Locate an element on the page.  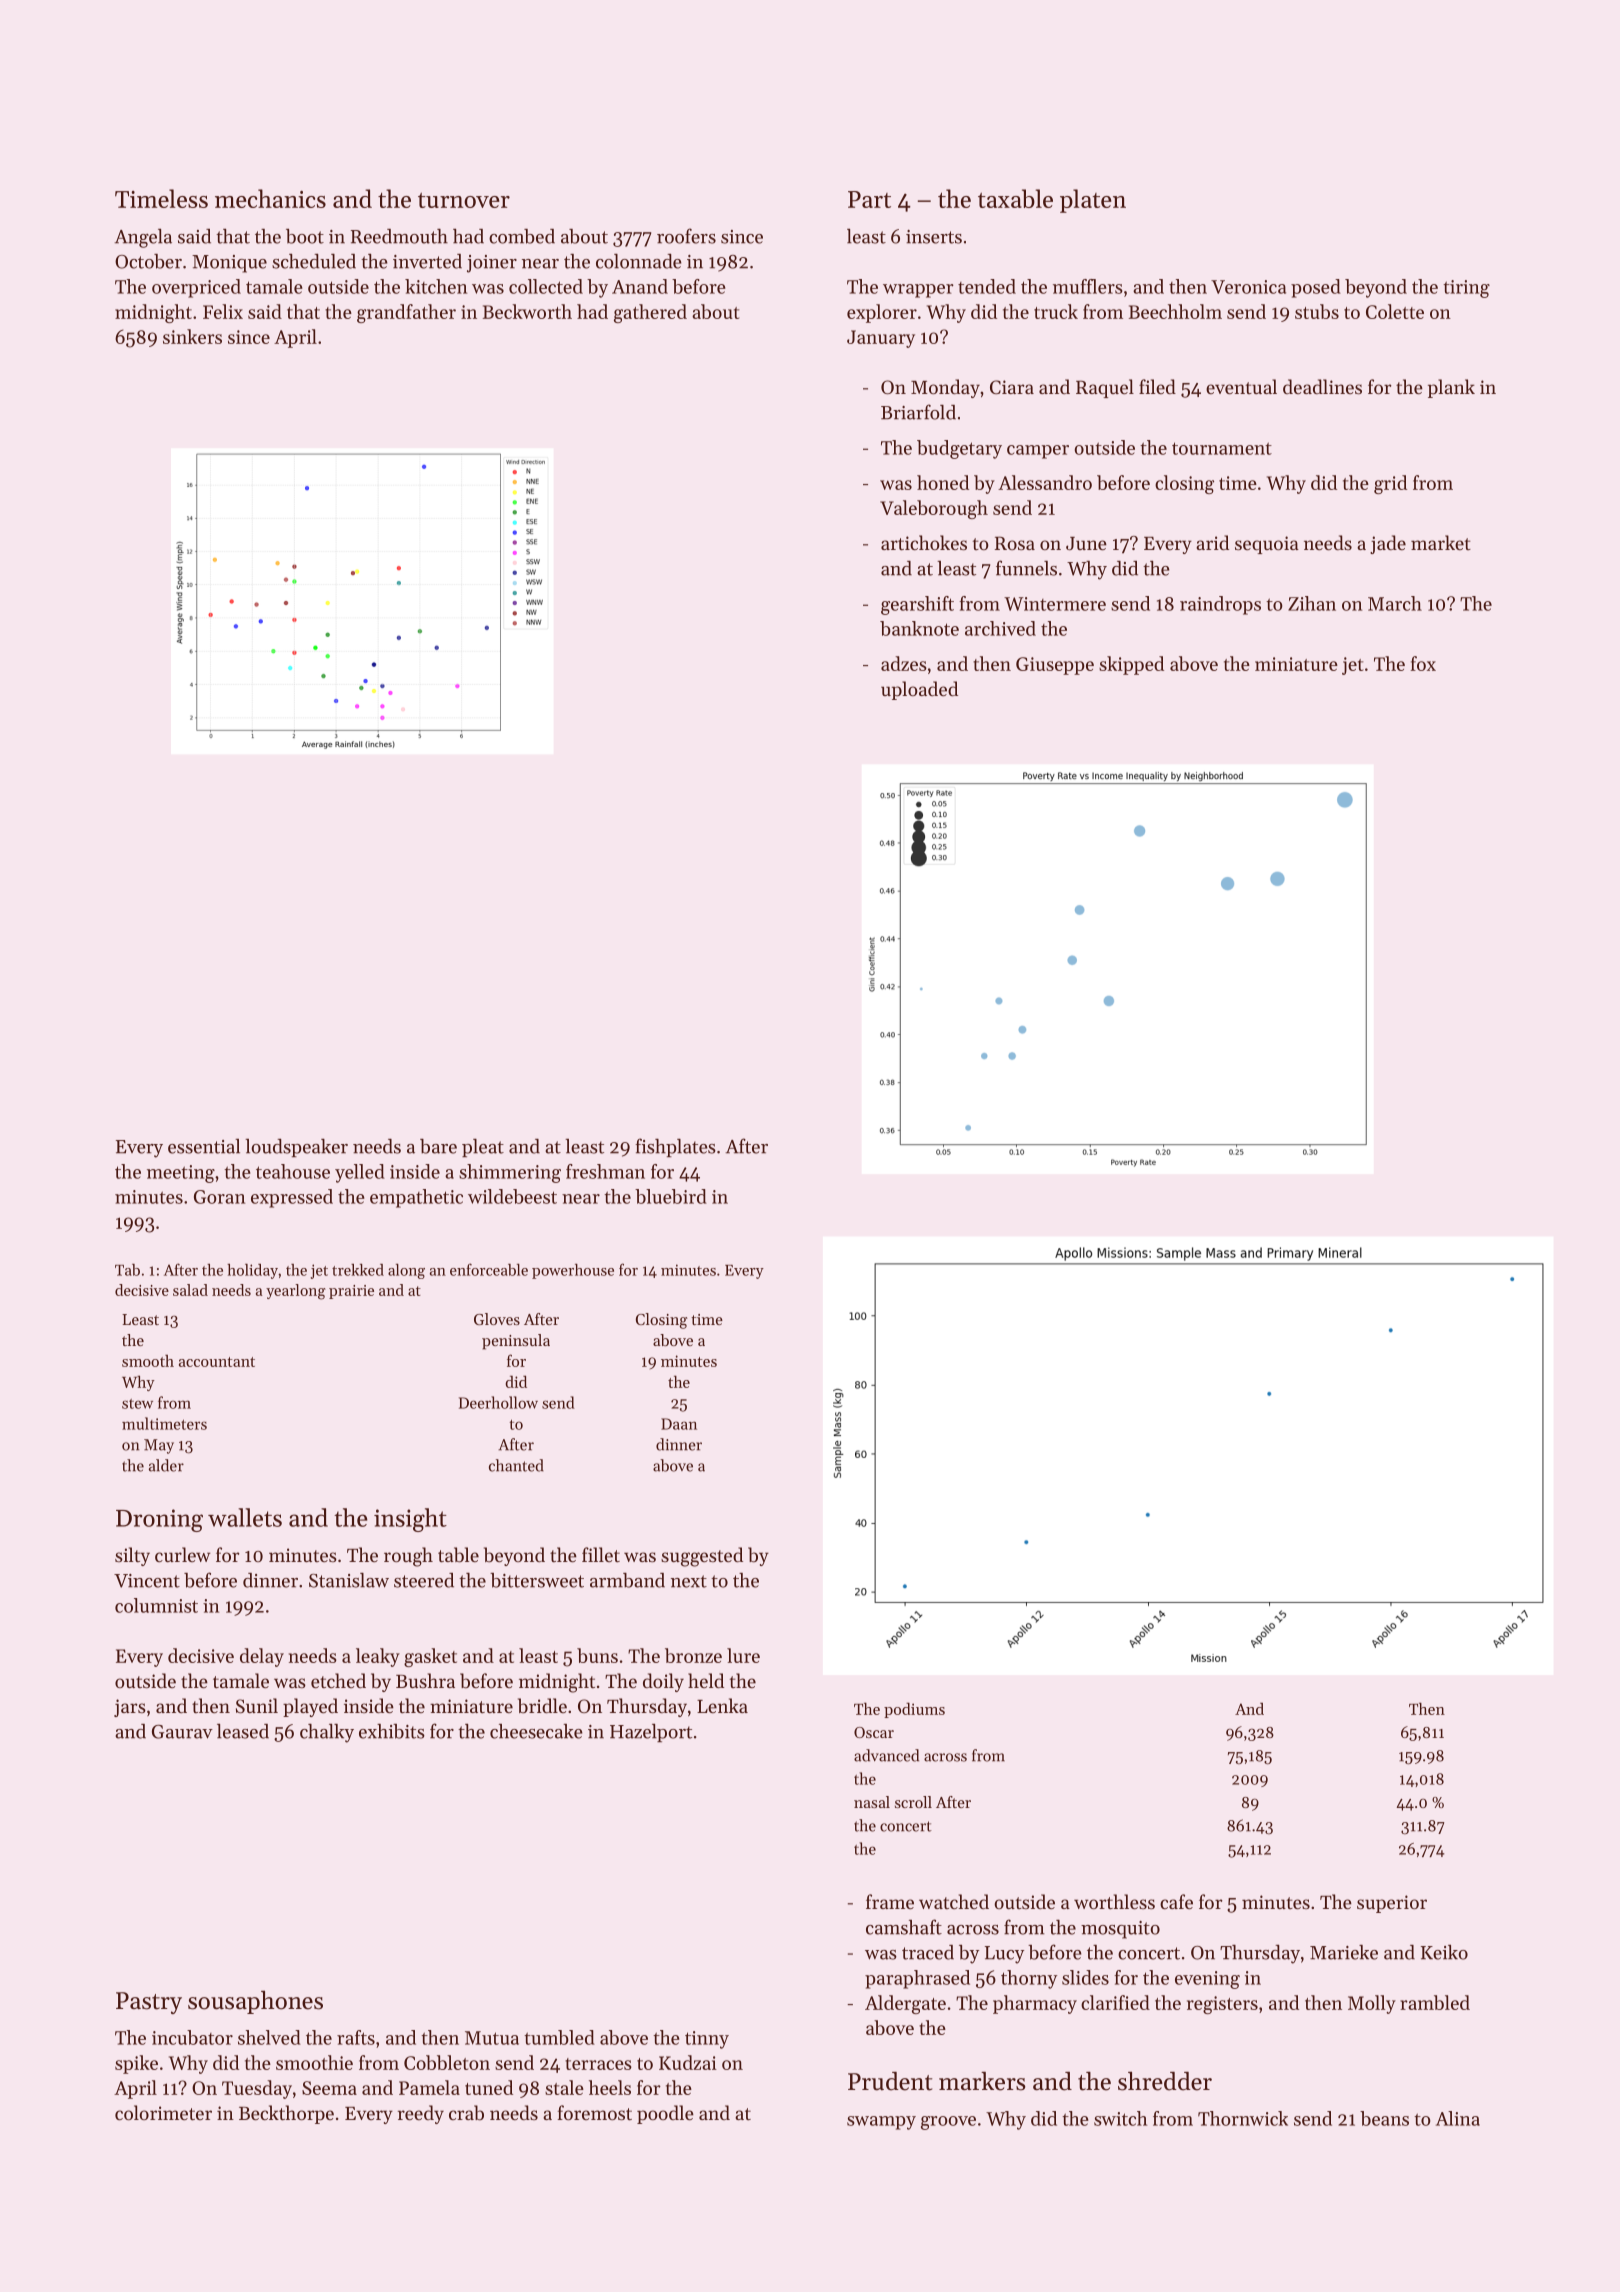
market is located at coordinates (1441, 542).
